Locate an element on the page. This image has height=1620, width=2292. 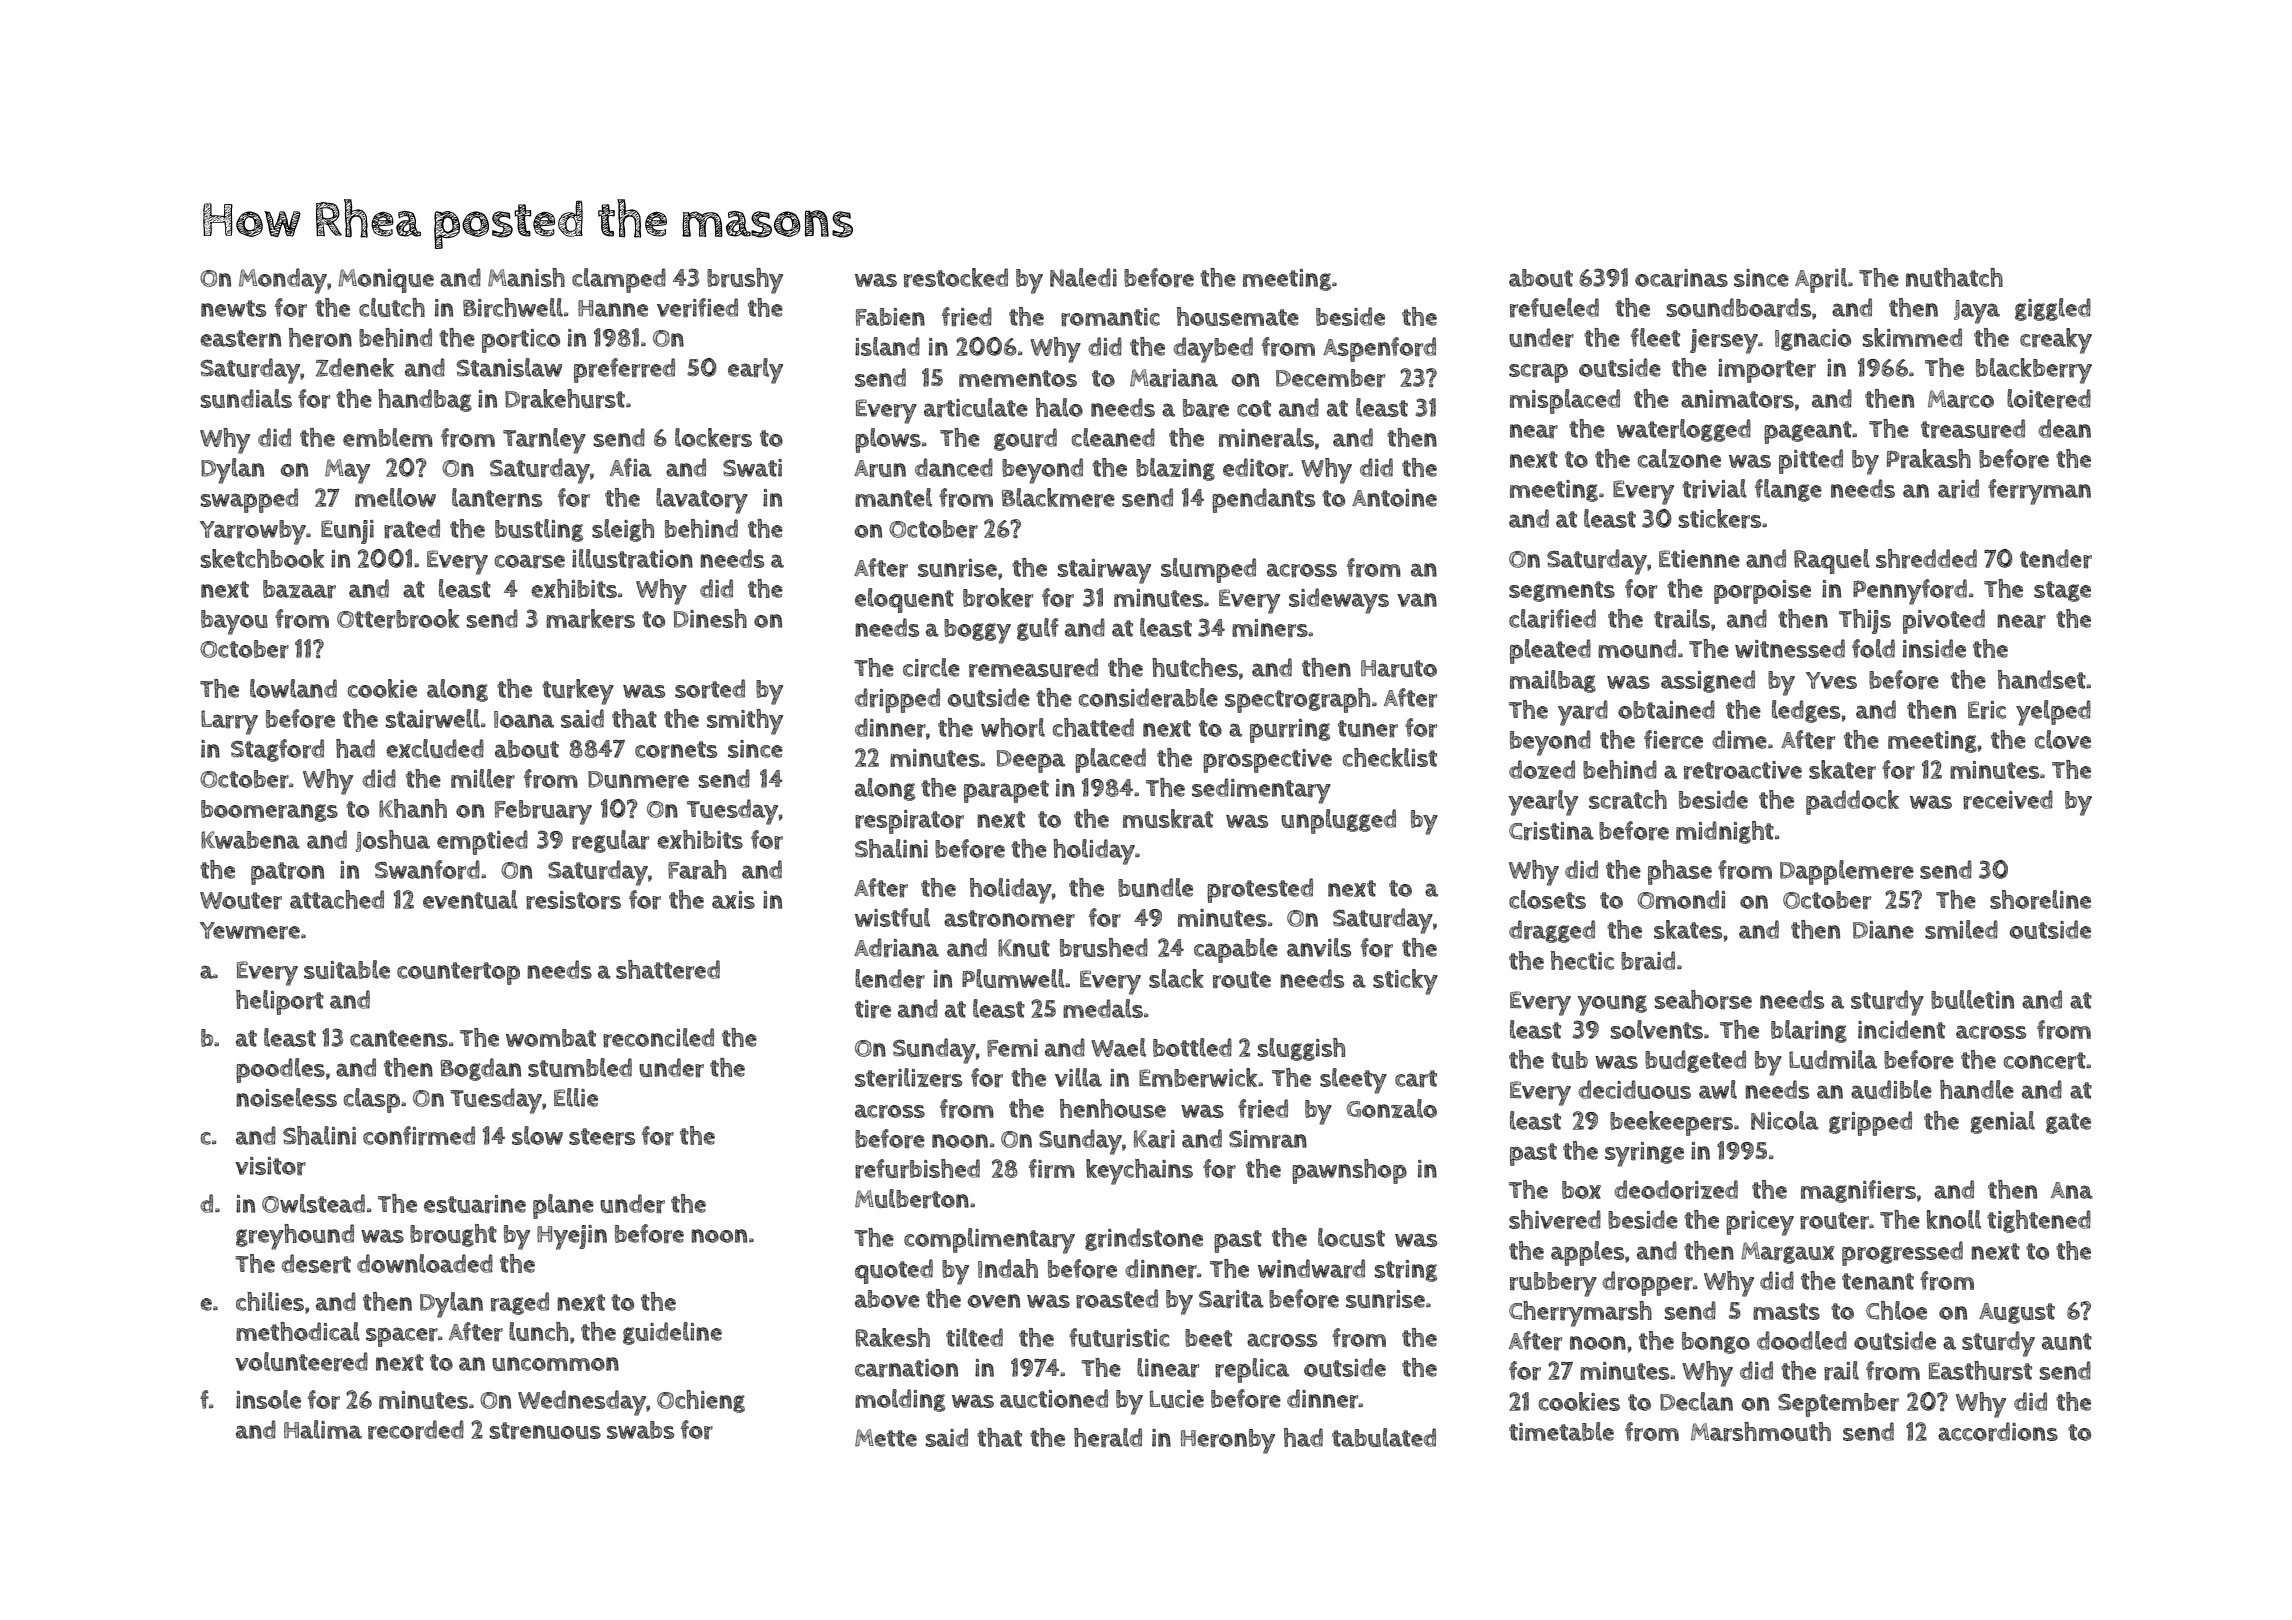
Monday is located at coordinates (283, 281).
